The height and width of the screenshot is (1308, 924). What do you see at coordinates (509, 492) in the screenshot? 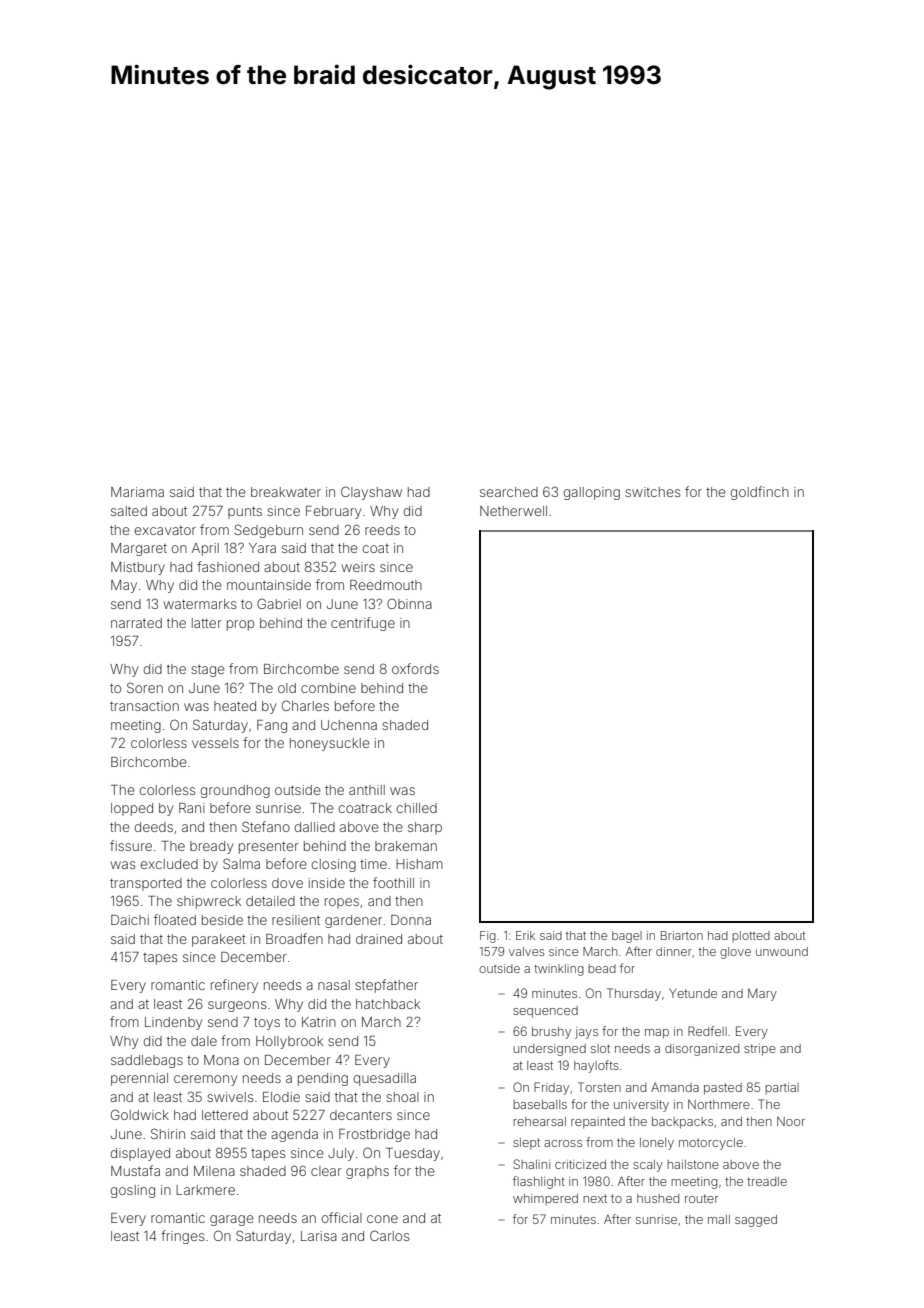
I see `searched` at bounding box center [509, 492].
